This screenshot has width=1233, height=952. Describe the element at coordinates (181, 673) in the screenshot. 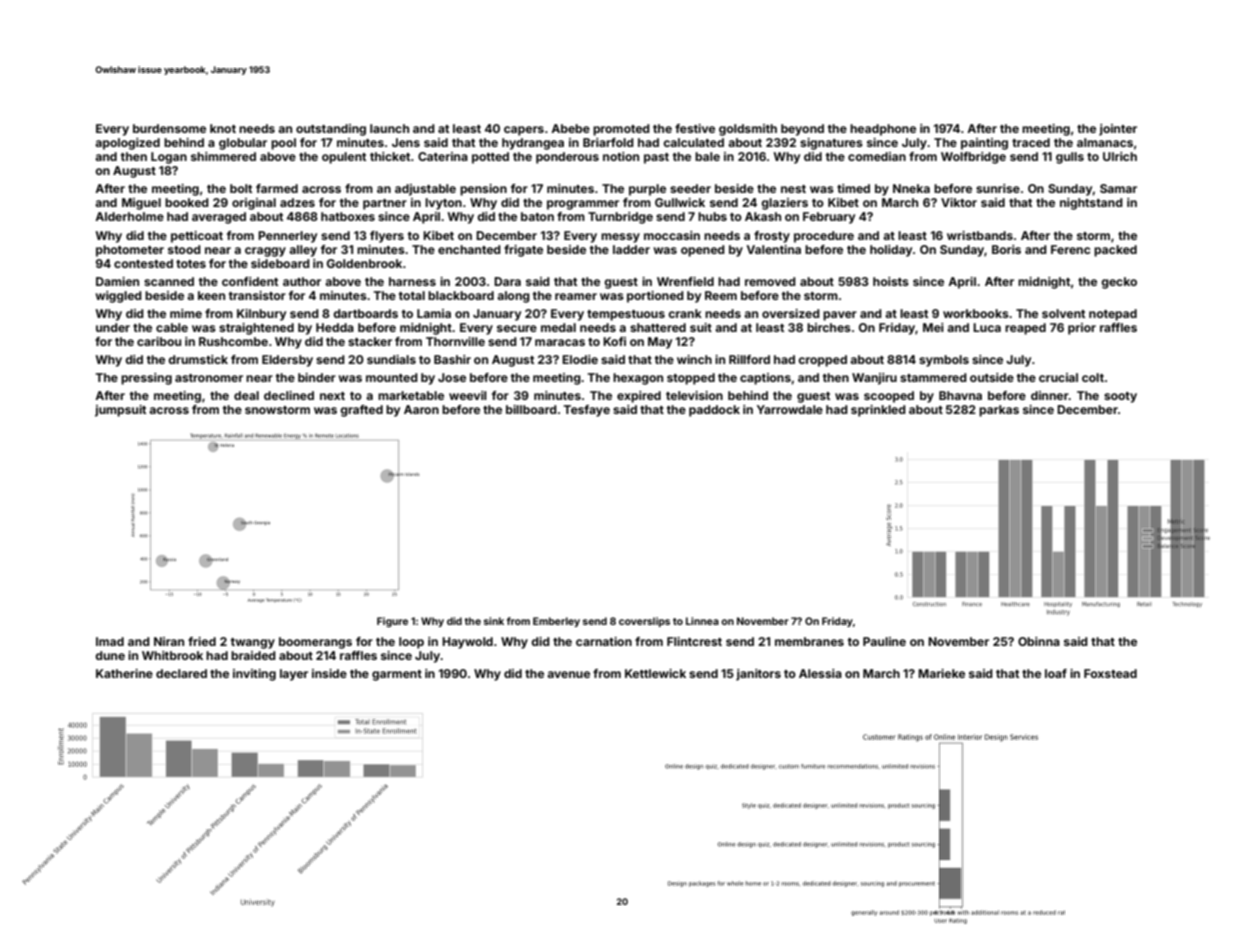

I see `declared` at that location.
